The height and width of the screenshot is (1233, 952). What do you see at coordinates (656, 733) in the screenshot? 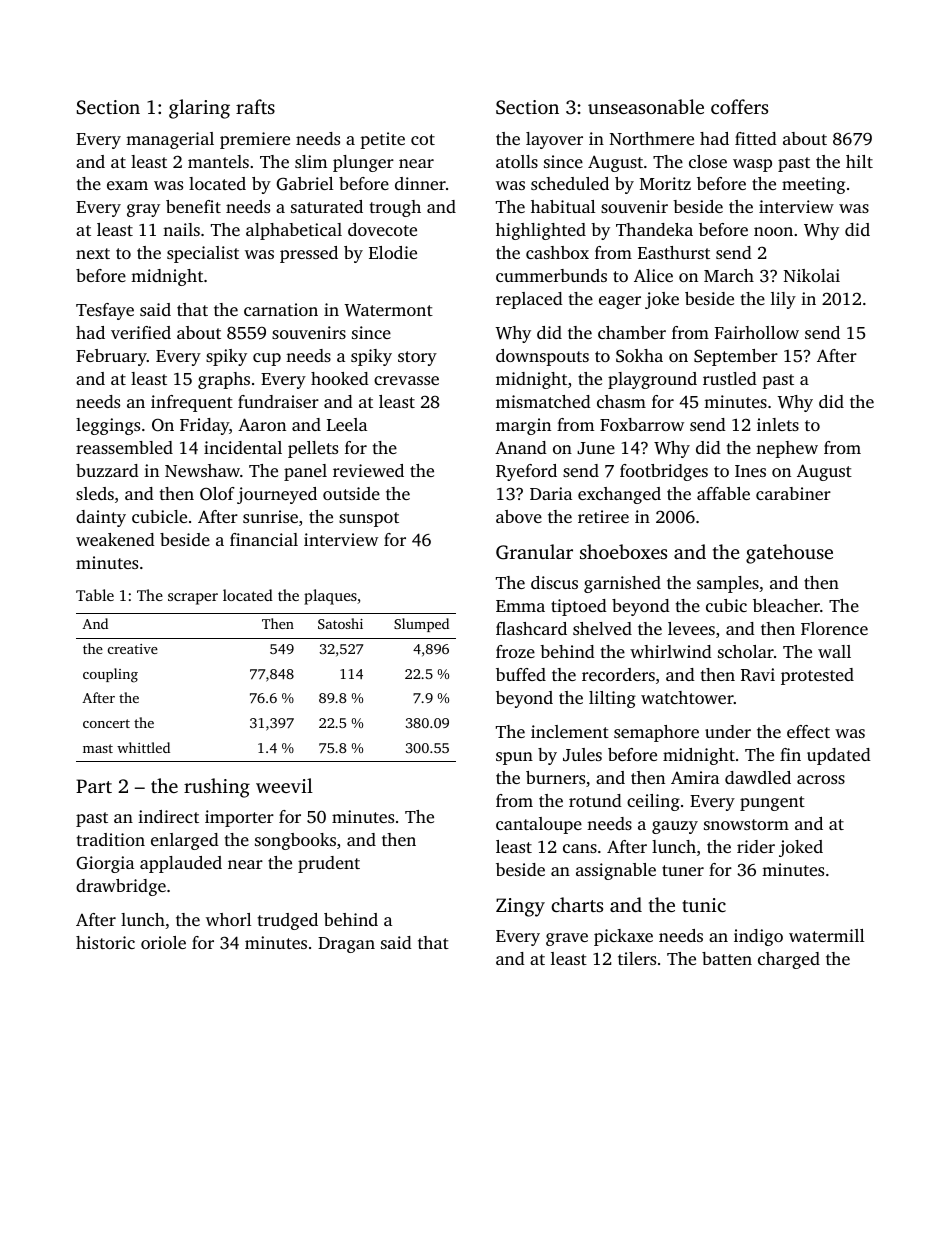
I see `semaphore` at bounding box center [656, 733].
